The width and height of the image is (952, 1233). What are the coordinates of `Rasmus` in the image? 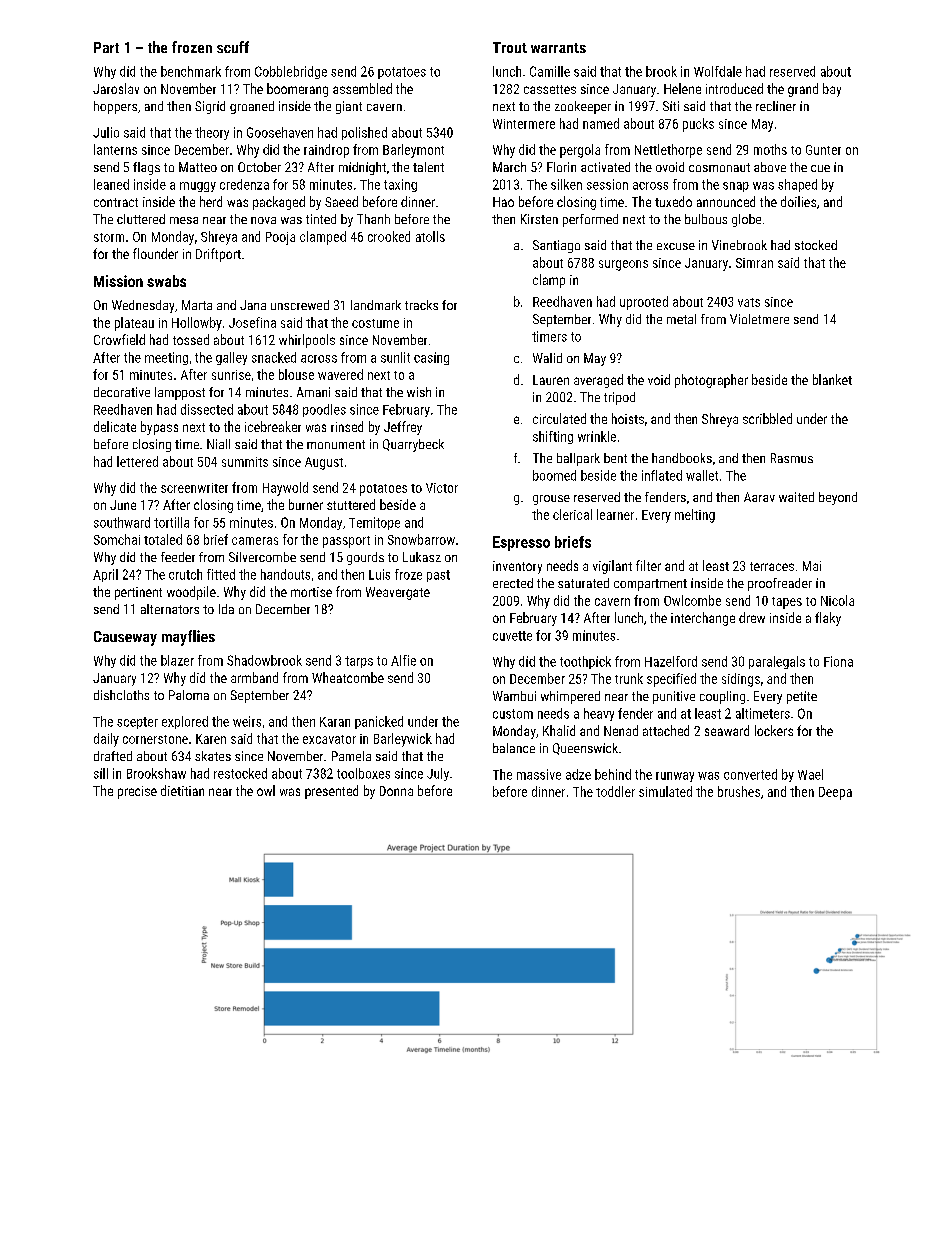 It's located at (792, 458).
